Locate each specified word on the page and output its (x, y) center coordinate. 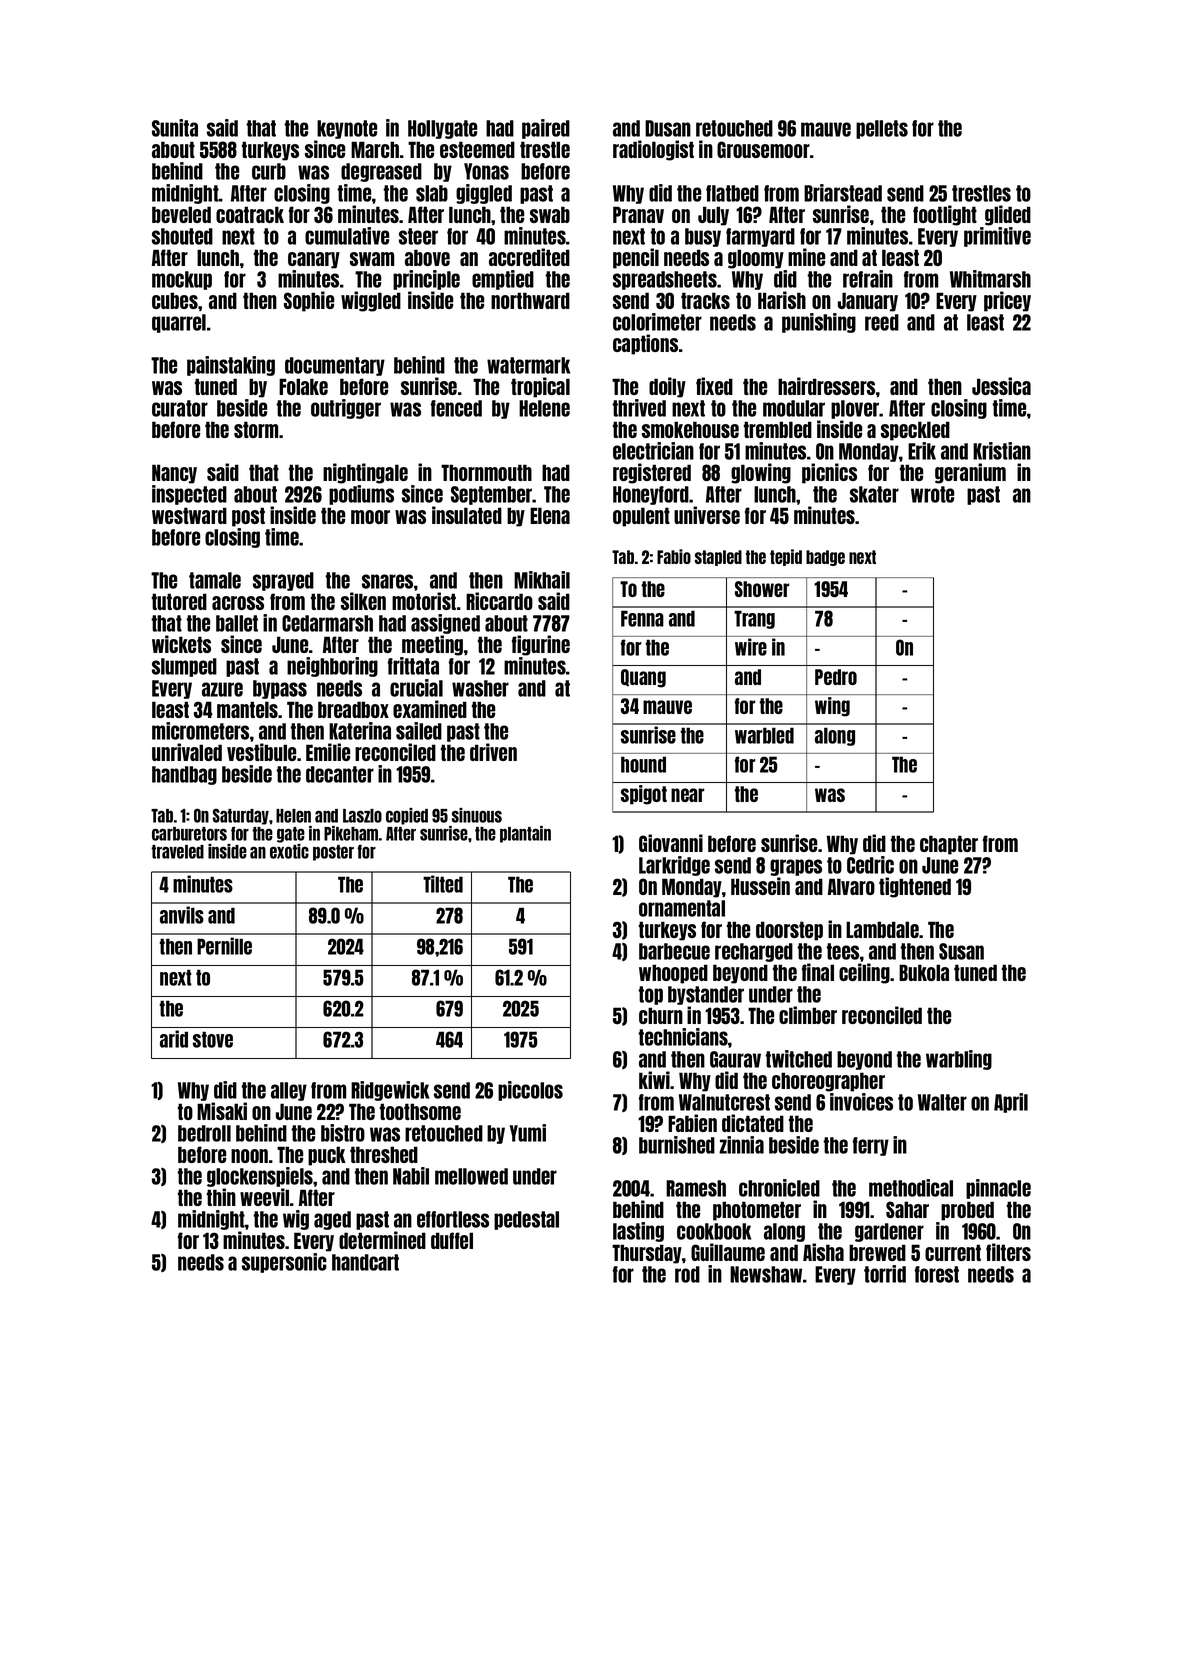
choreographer (828, 1082)
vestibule (261, 752)
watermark (528, 365)
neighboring (332, 667)
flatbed (732, 193)
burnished (677, 1145)
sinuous (477, 815)
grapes (796, 867)
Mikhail (542, 580)
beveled (181, 214)
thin (221, 1197)
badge (825, 558)
